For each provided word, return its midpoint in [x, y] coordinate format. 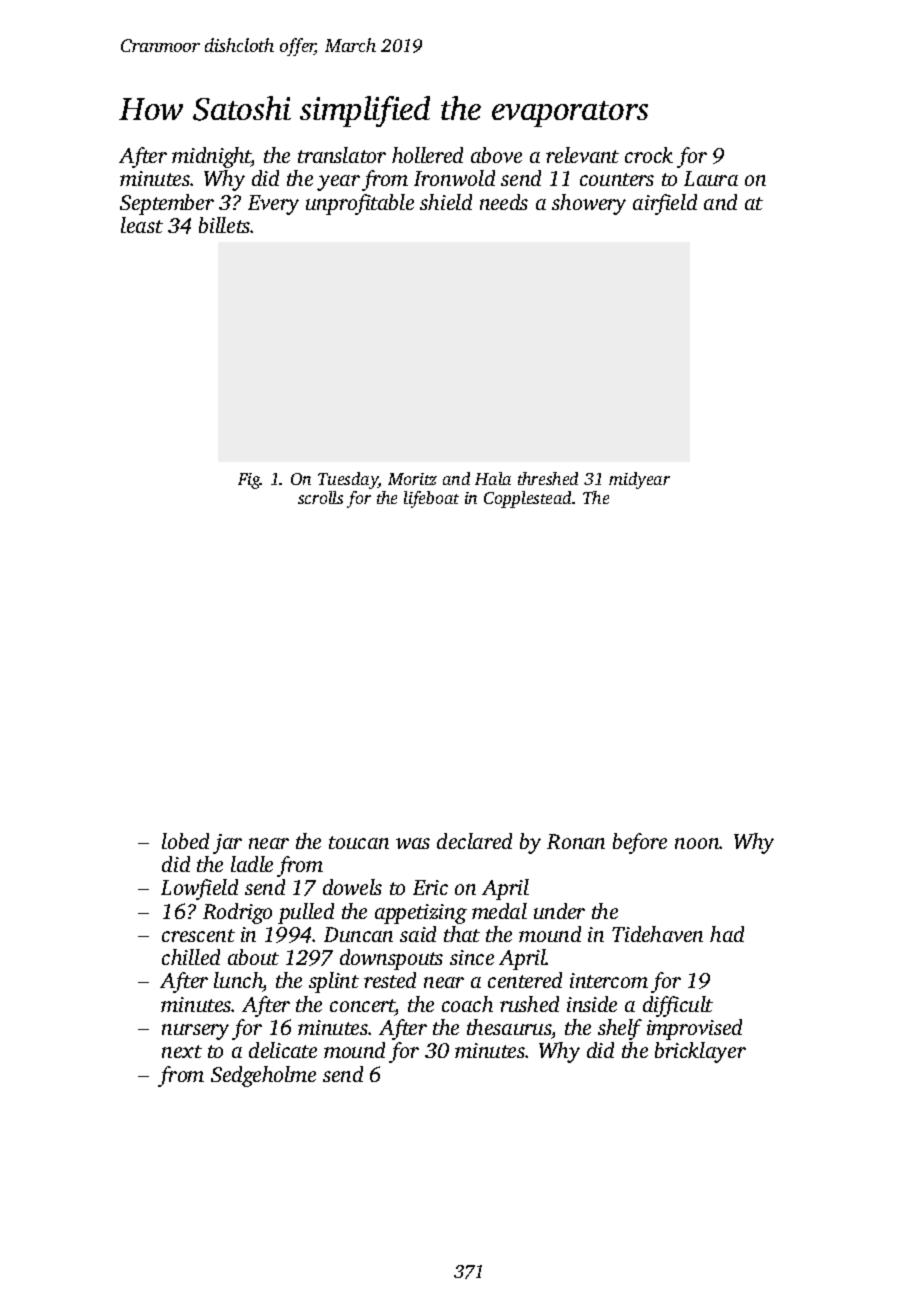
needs [504, 202]
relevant [582, 155]
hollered [427, 155]
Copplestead [527, 499]
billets [225, 225]
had [727, 934]
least [142, 225]
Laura [711, 178]
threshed [548, 478]
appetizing [421, 914]
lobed [185, 841]
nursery [195, 1032]
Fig [249, 481]
